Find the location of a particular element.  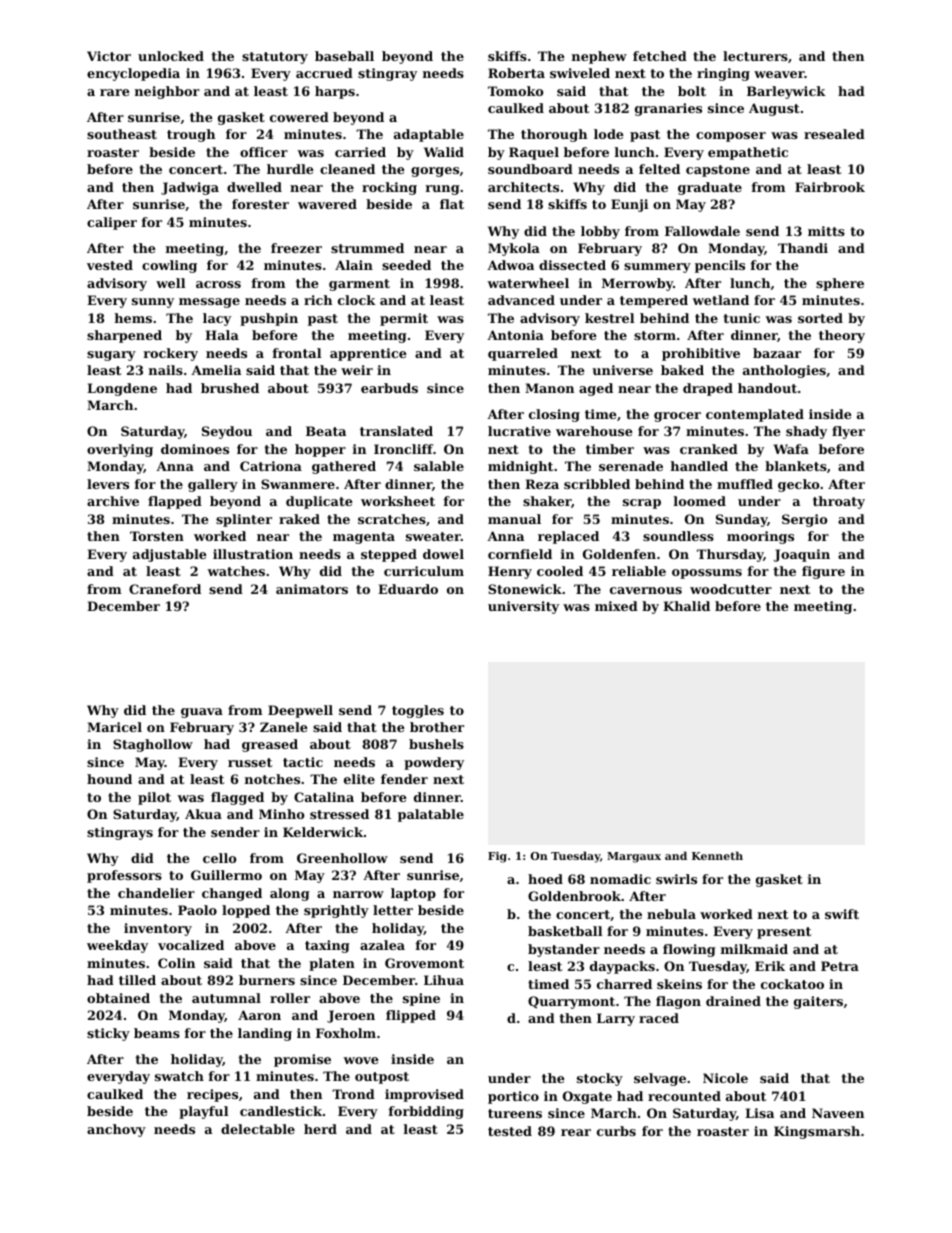

forester is located at coordinates (260, 204).
